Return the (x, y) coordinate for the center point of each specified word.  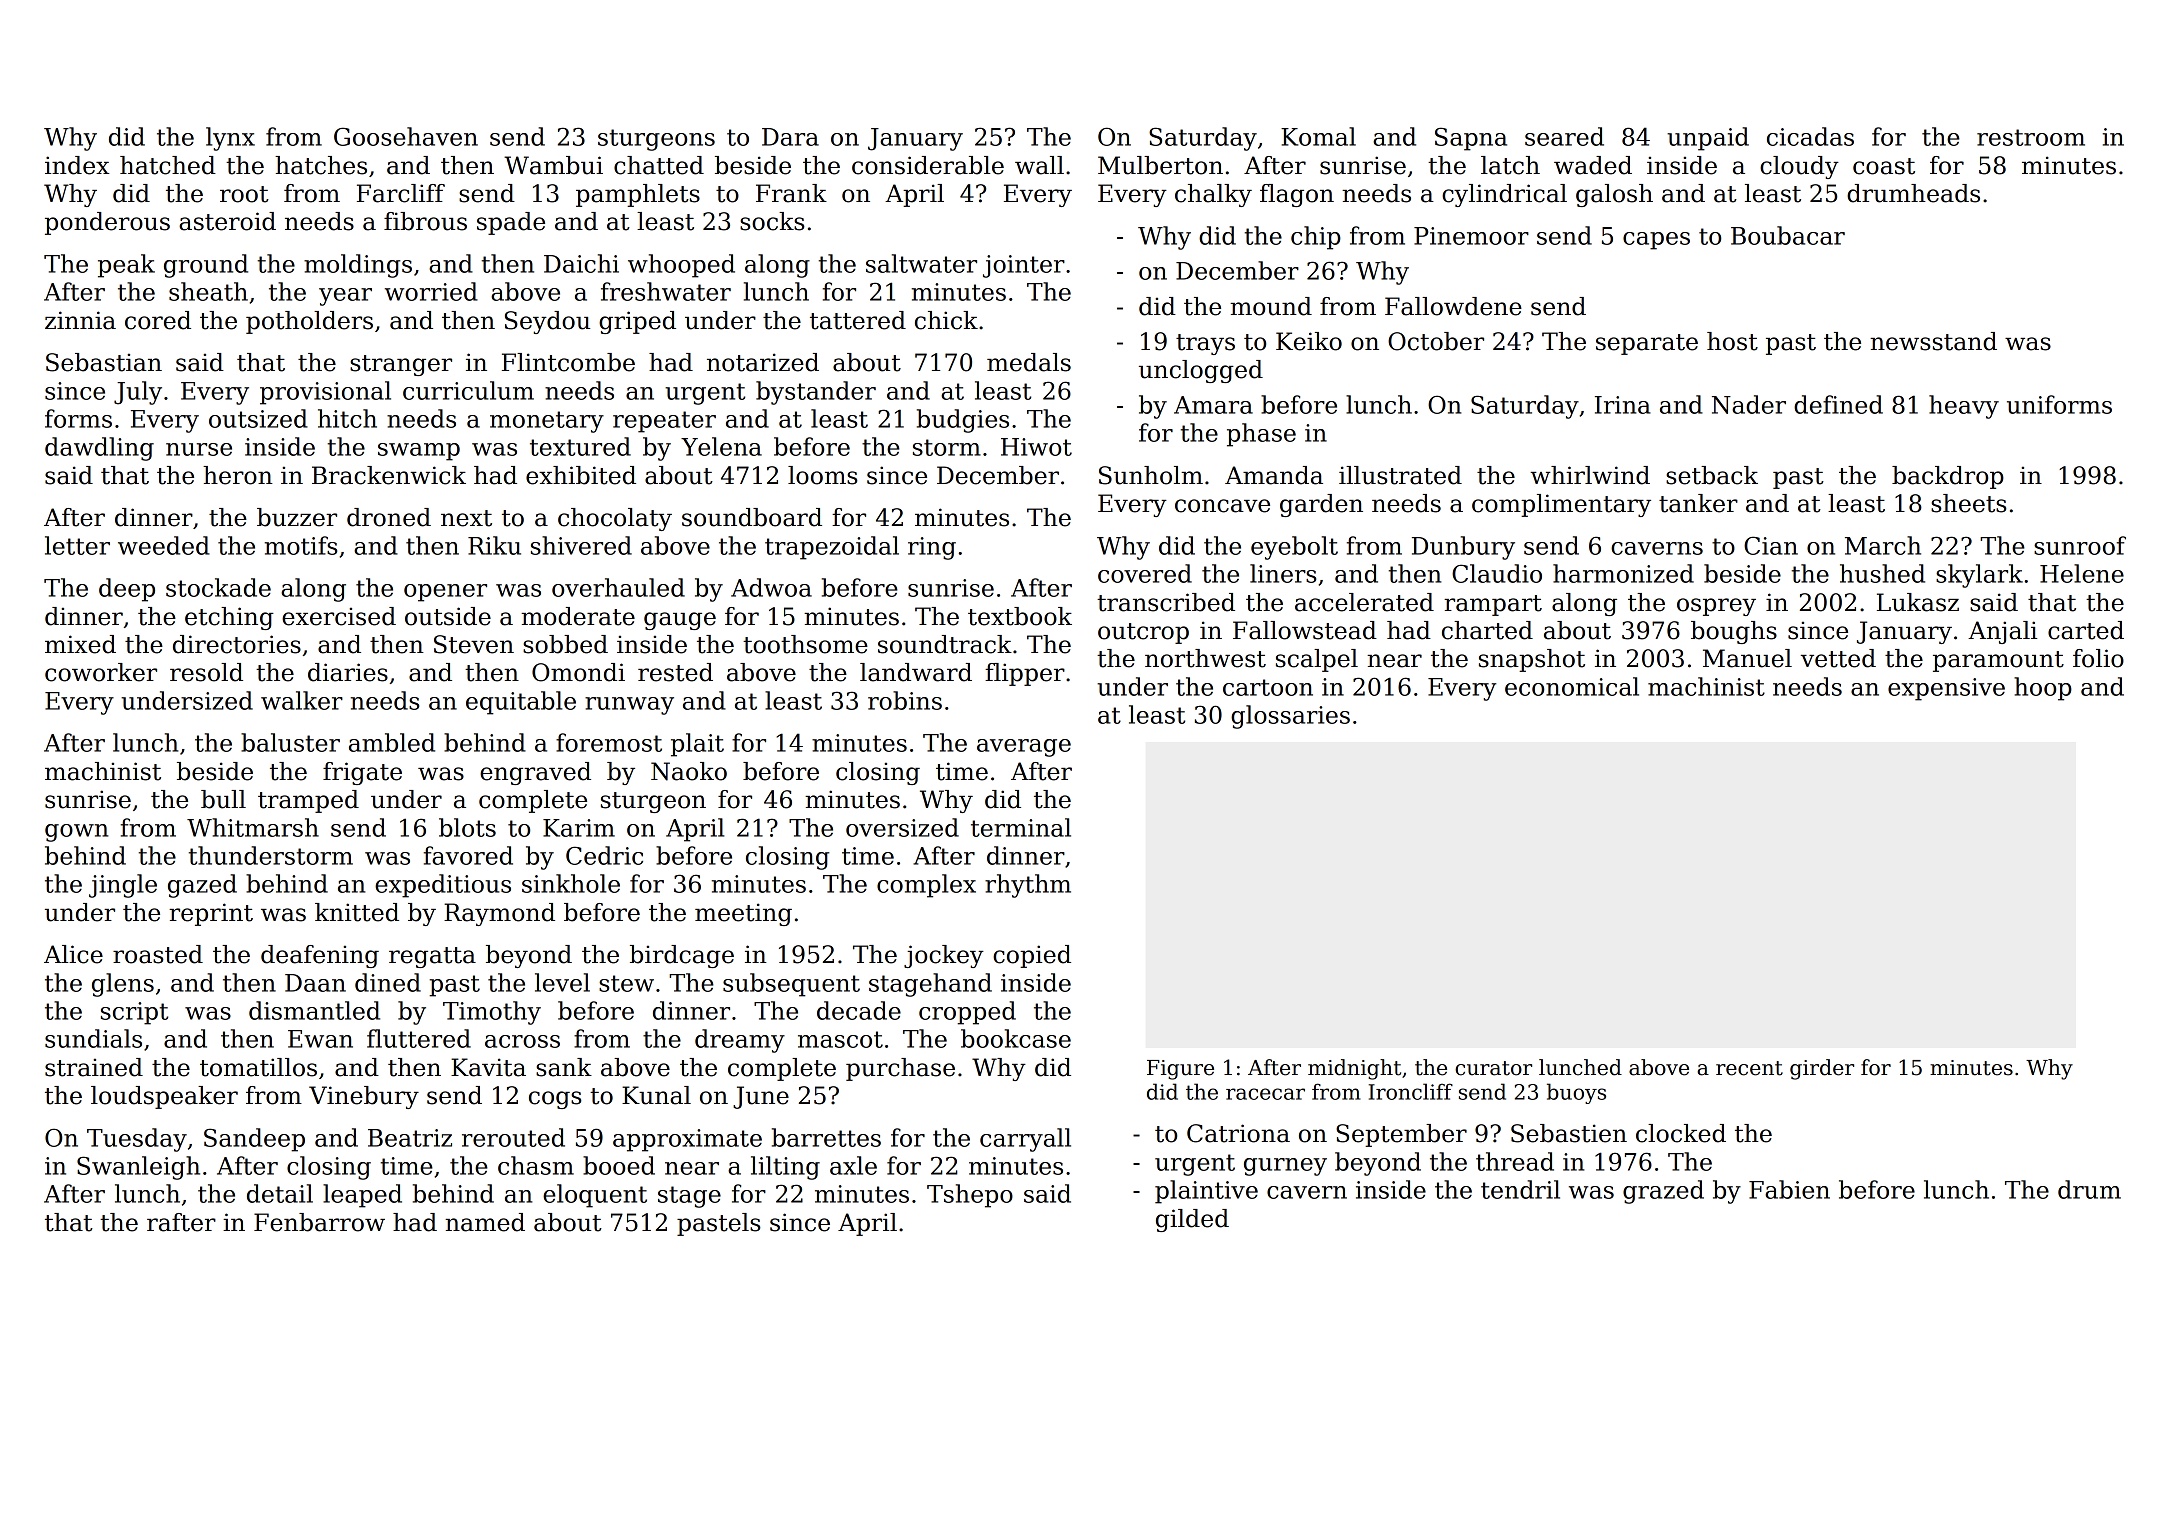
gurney (1285, 1167)
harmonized (1623, 573)
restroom (2031, 137)
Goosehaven (406, 136)
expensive (1946, 689)
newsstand (1933, 341)
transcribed (1166, 602)
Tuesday (137, 1140)
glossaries (1290, 717)
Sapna (1471, 139)
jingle (123, 886)
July (138, 393)
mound (1271, 306)
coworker (101, 672)
